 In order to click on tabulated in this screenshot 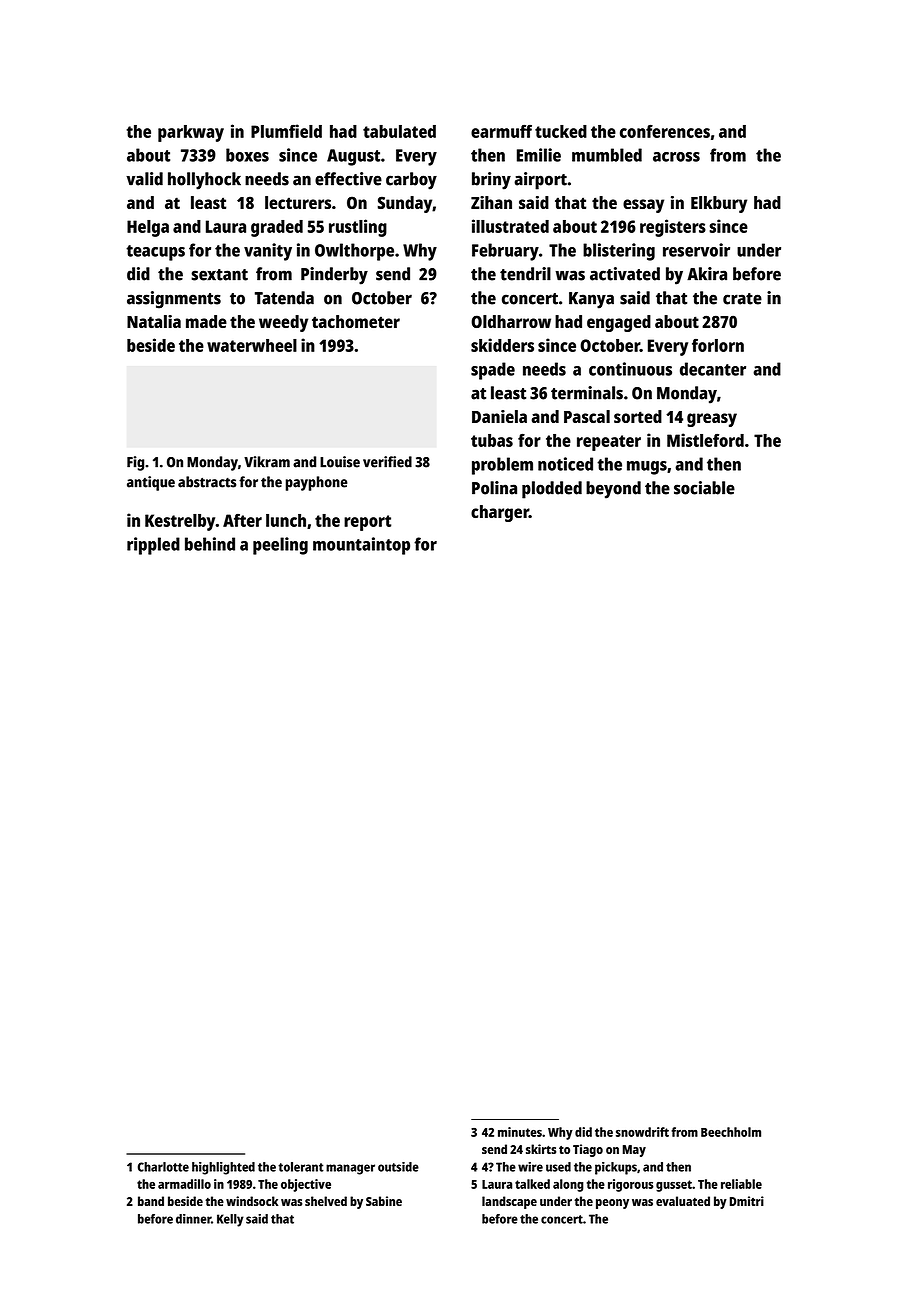, I will do `click(399, 131)`.
